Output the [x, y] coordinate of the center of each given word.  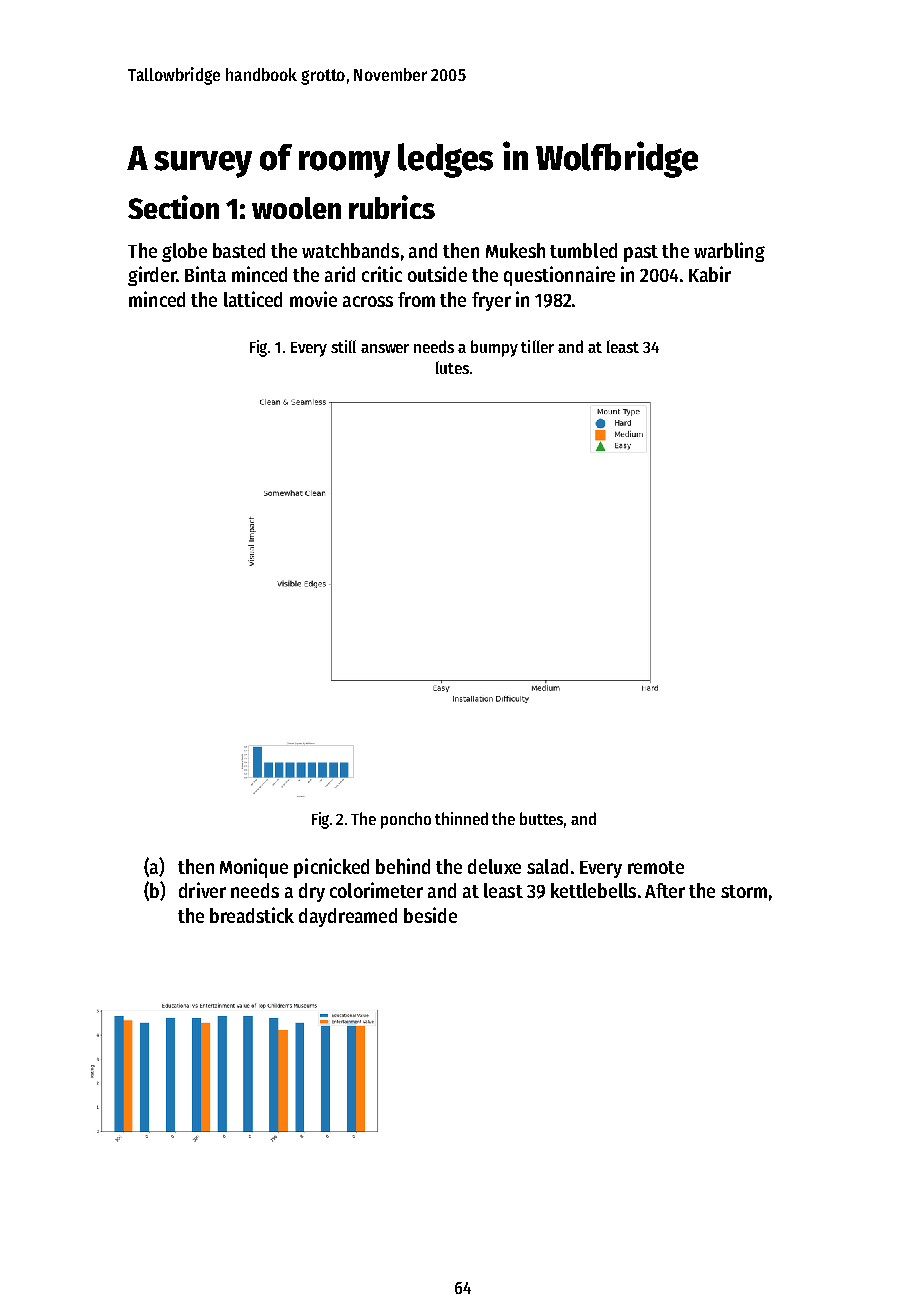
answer [385, 348]
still [343, 346]
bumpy [494, 348]
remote [656, 867]
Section [173, 207]
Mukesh [515, 250]
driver [202, 890]
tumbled [583, 250]
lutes [452, 367]
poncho [406, 820]
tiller [537, 346]
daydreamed [348, 917]
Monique [254, 868]
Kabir [710, 274]
